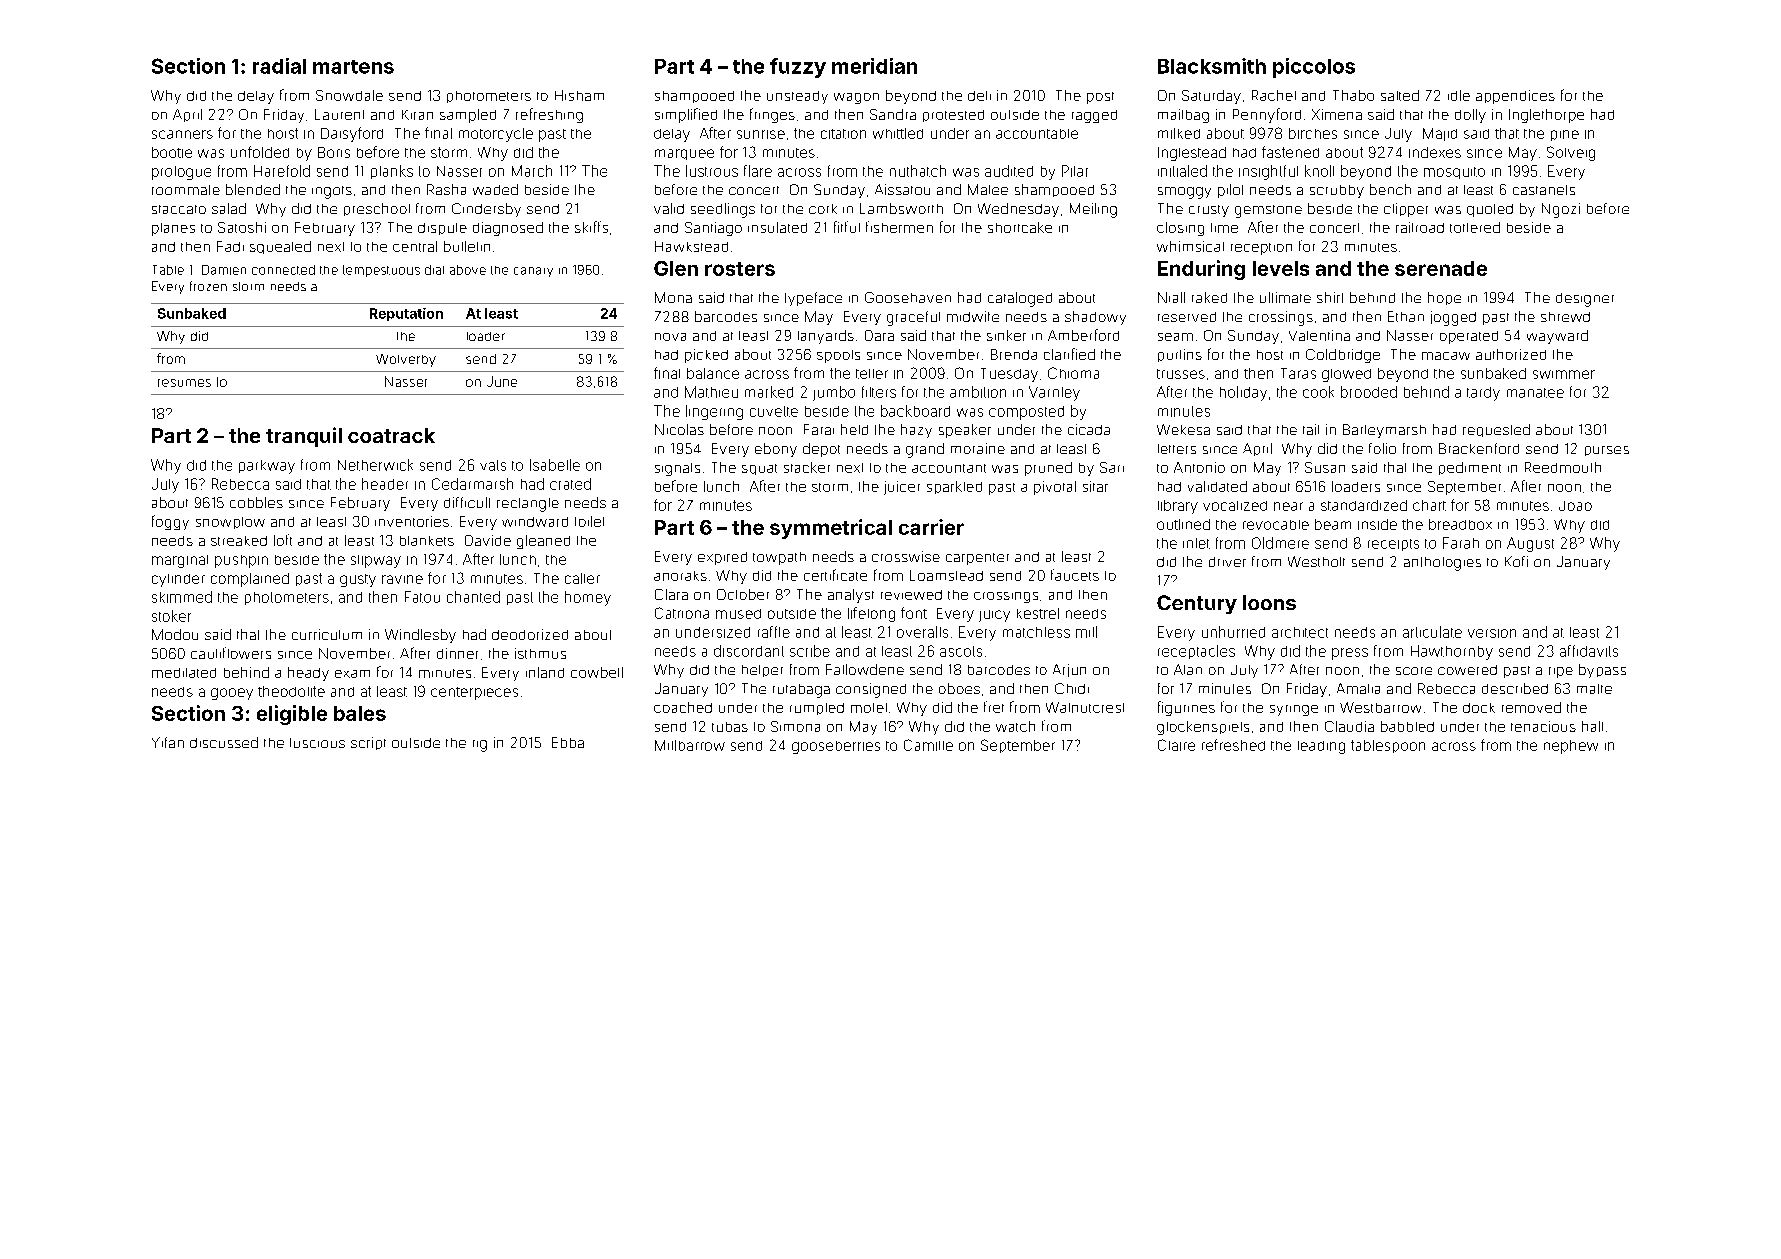 The width and height of the screenshot is (1781, 1259). What do you see at coordinates (1575, 506) in the screenshot?
I see `Joao` at bounding box center [1575, 506].
